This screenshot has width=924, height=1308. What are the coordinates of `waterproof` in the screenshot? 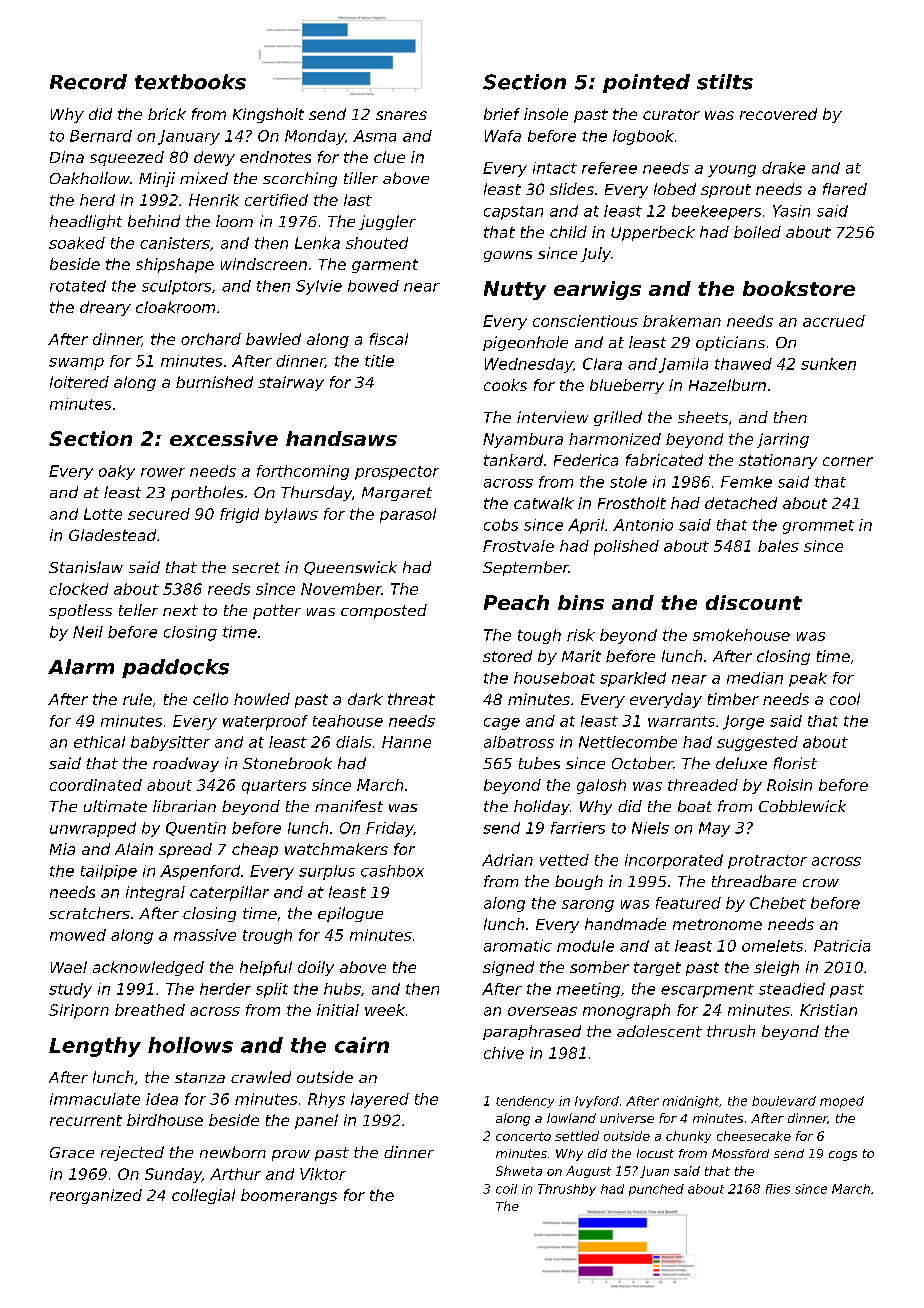 It's located at (265, 722).
